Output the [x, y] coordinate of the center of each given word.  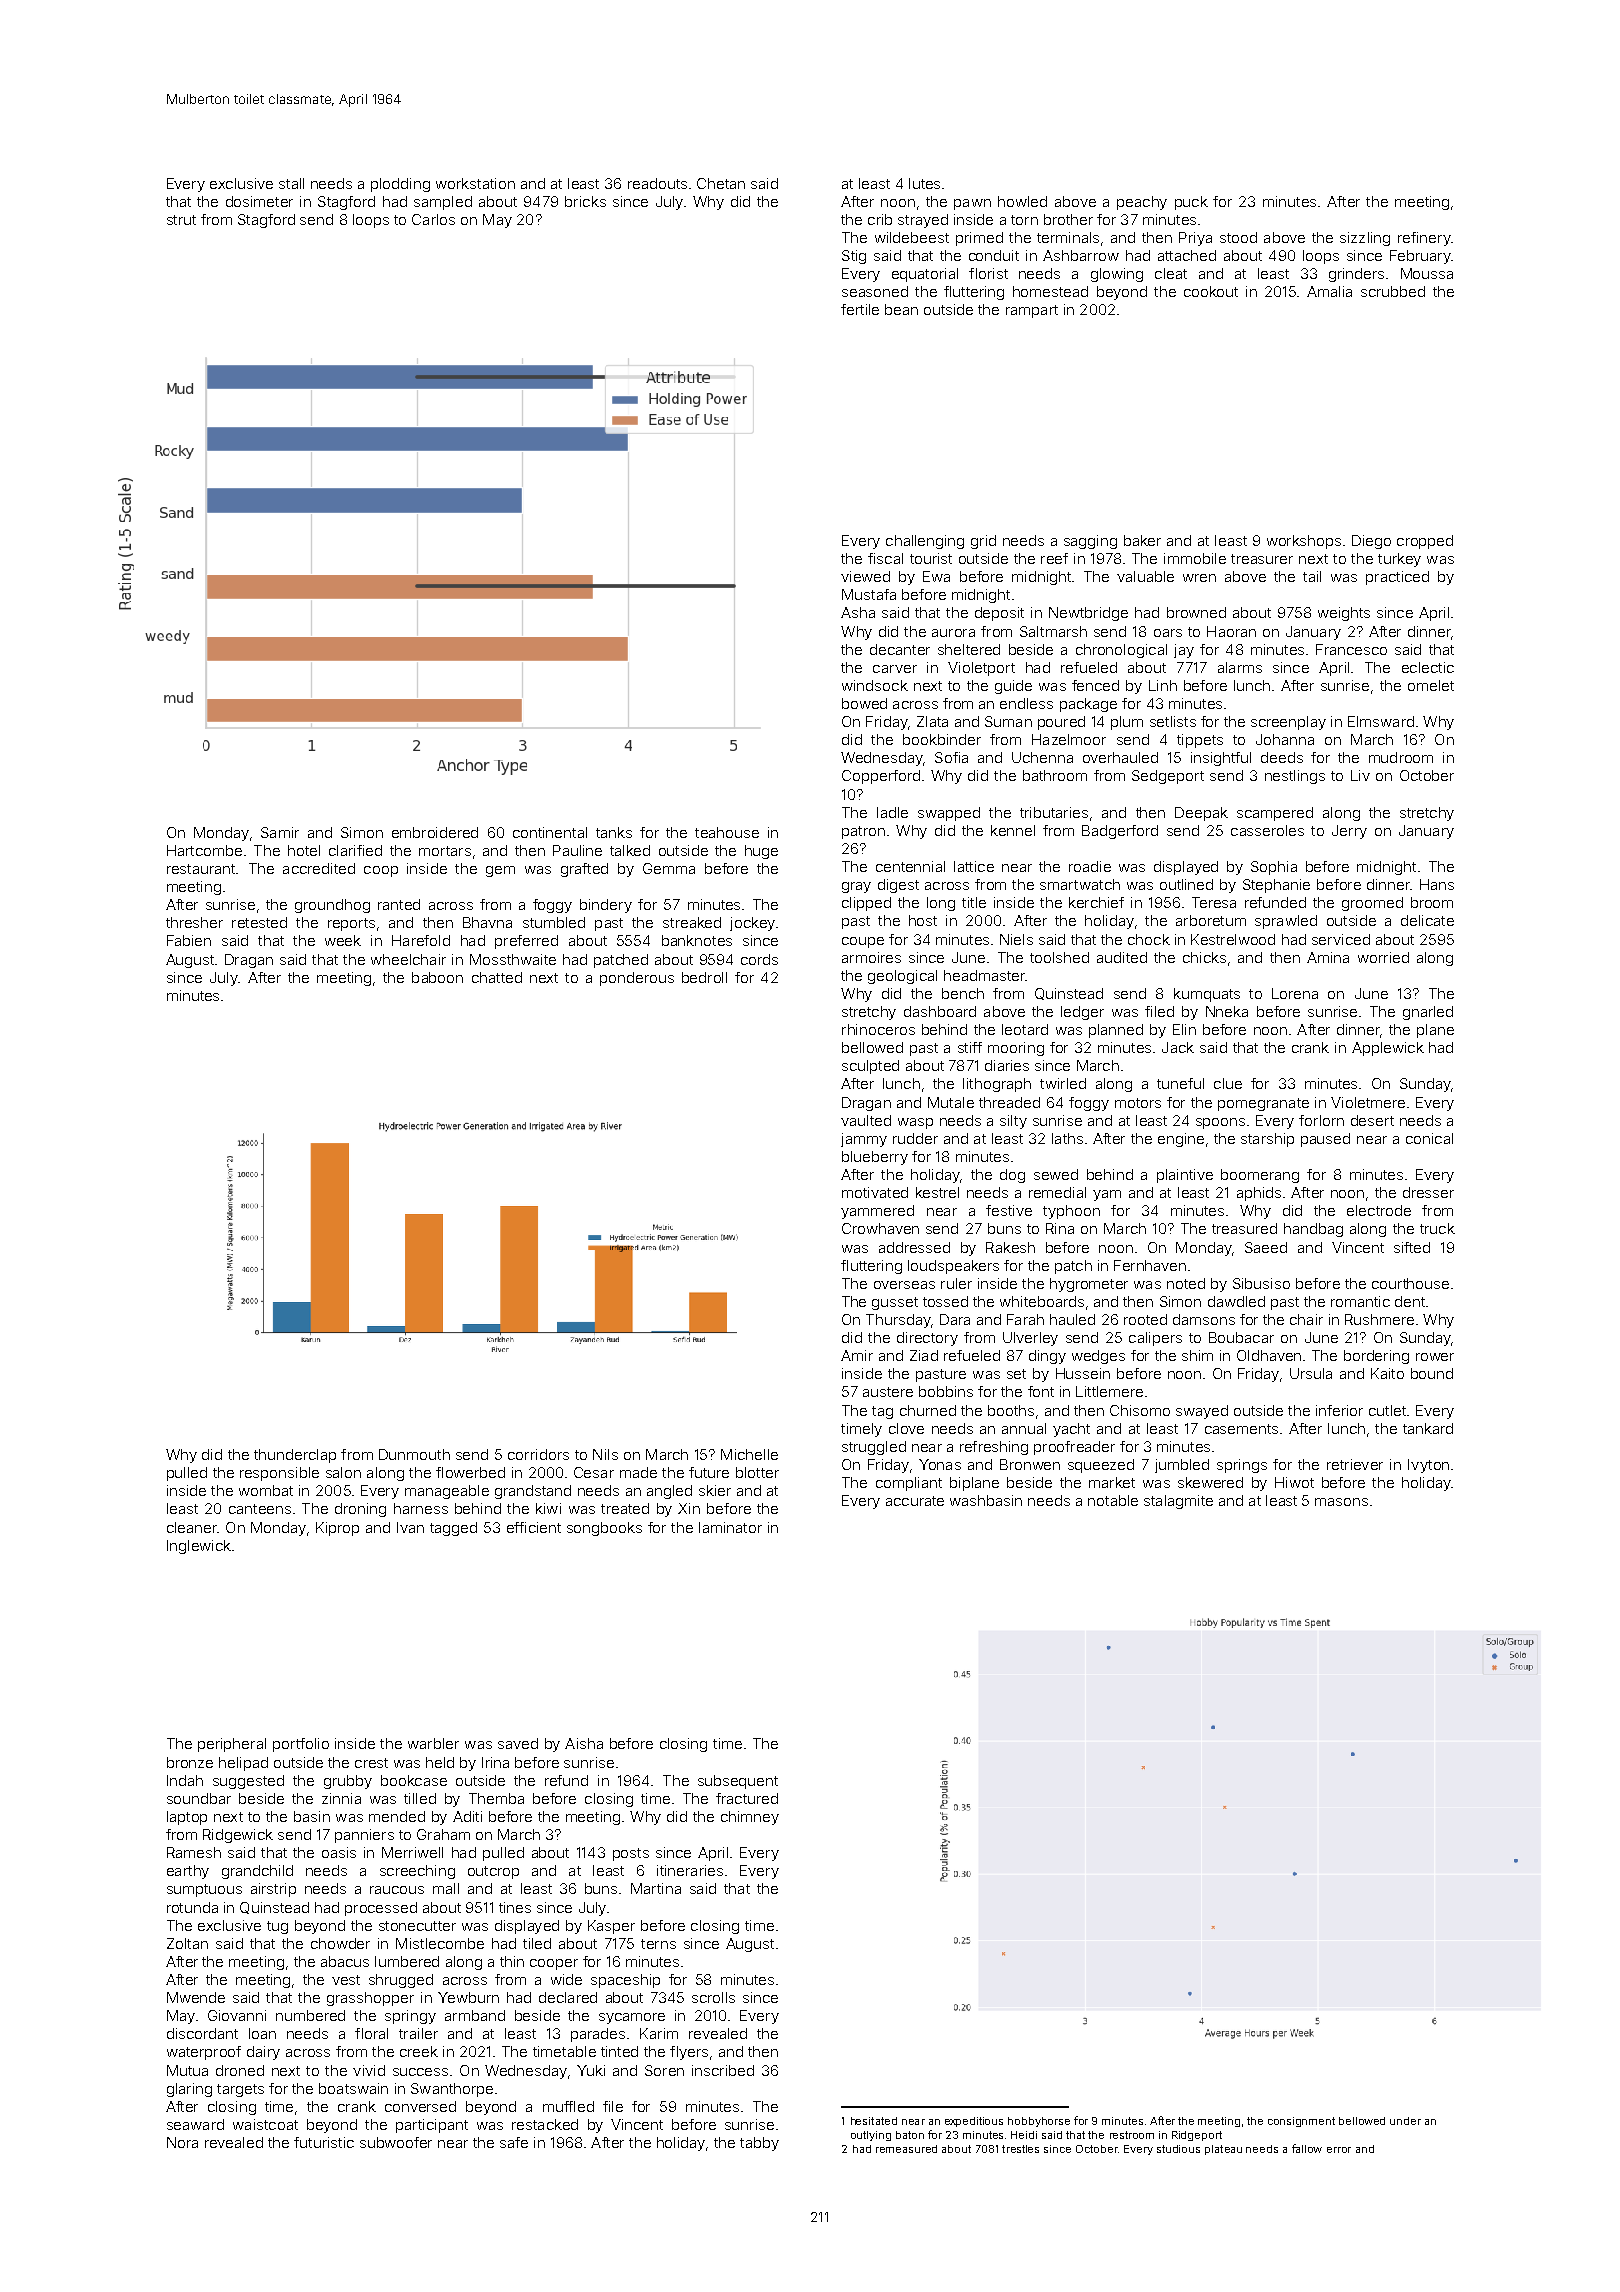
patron [863, 832]
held [440, 1762]
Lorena [1295, 993]
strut [181, 220]
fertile [860, 309]
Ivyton [1428, 1466]
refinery [1424, 239]
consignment [1301, 2122]
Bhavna [487, 922]
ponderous [637, 979]
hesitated [874, 2121]
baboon [437, 977]
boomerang [1260, 1176]
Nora [182, 2142]
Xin [689, 1508]
